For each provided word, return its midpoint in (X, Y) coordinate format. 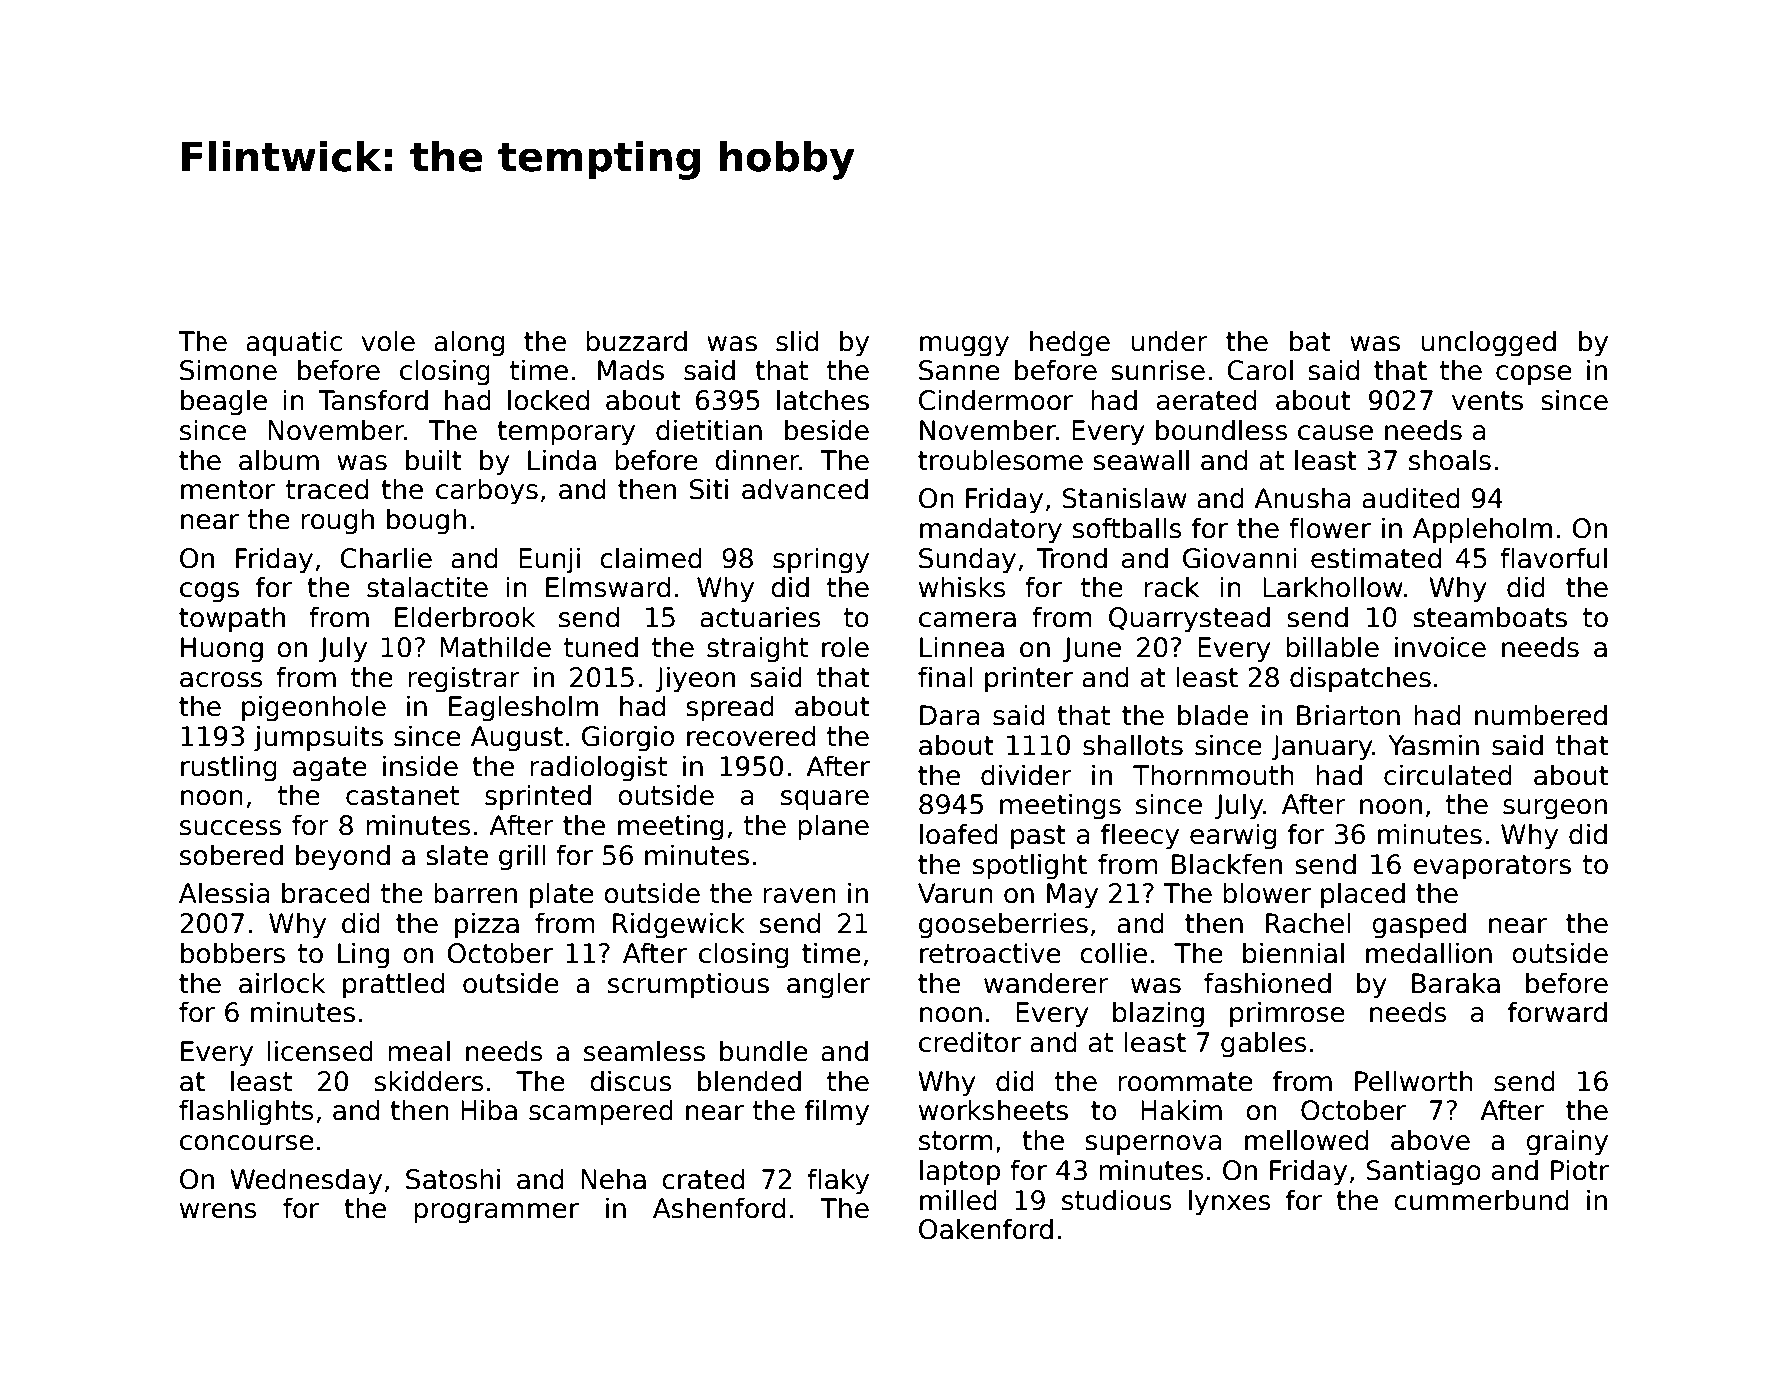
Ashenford (719, 1208)
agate (330, 769)
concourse (247, 1143)
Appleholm (1482, 530)
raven (799, 896)
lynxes (1230, 1202)
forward (1557, 1012)
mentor (228, 490)
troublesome (1000, 460)
